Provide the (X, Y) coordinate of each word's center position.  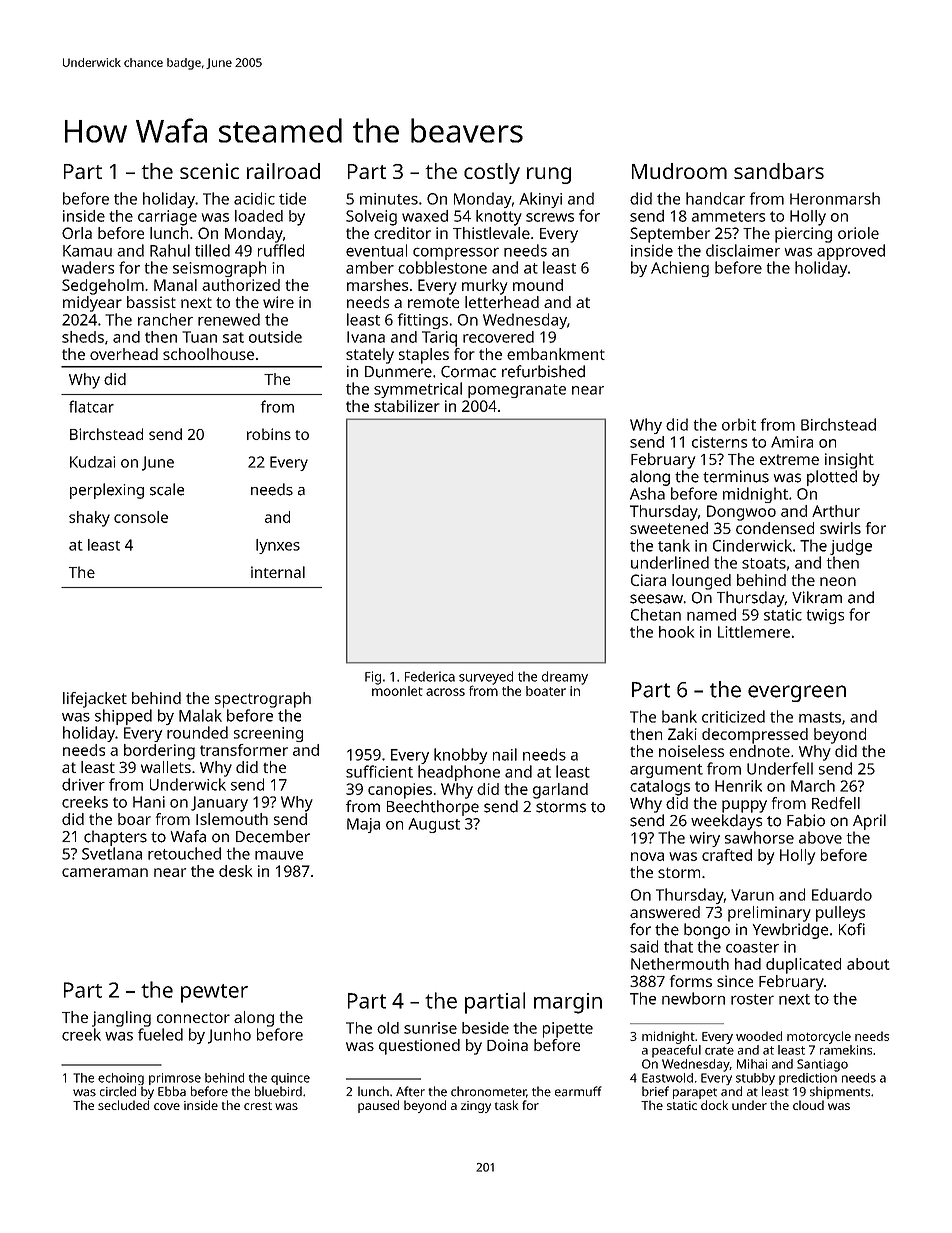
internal (278, 572)
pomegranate (517, 391)
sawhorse (759, 837)
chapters (115, 838)
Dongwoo (741, 513)
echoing (121, 1079)
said (644, 946)
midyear (92, 304)
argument (666, 771)
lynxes (278, 546)
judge (851, 547)
